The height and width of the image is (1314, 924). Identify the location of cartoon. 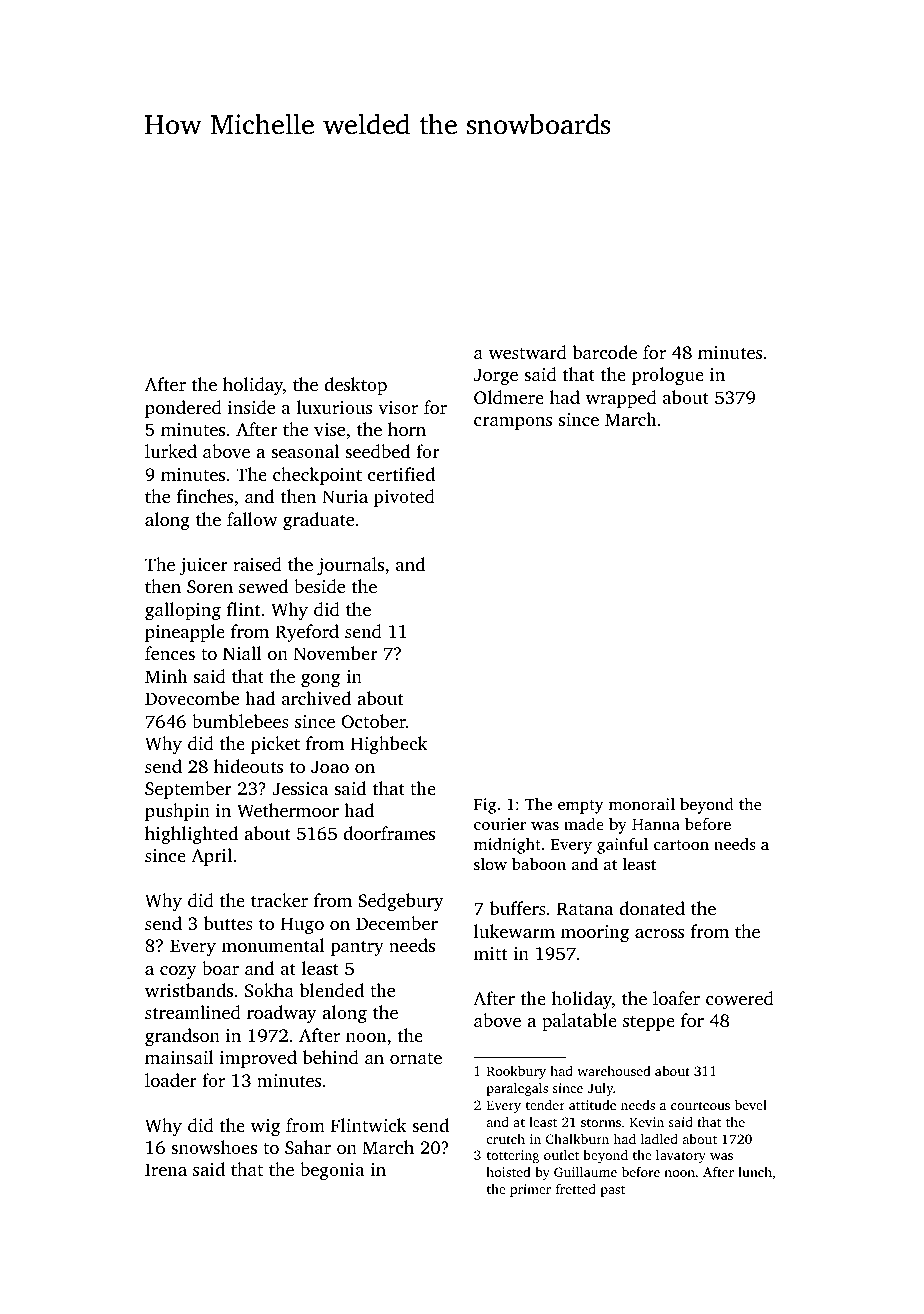
(681, 845).
